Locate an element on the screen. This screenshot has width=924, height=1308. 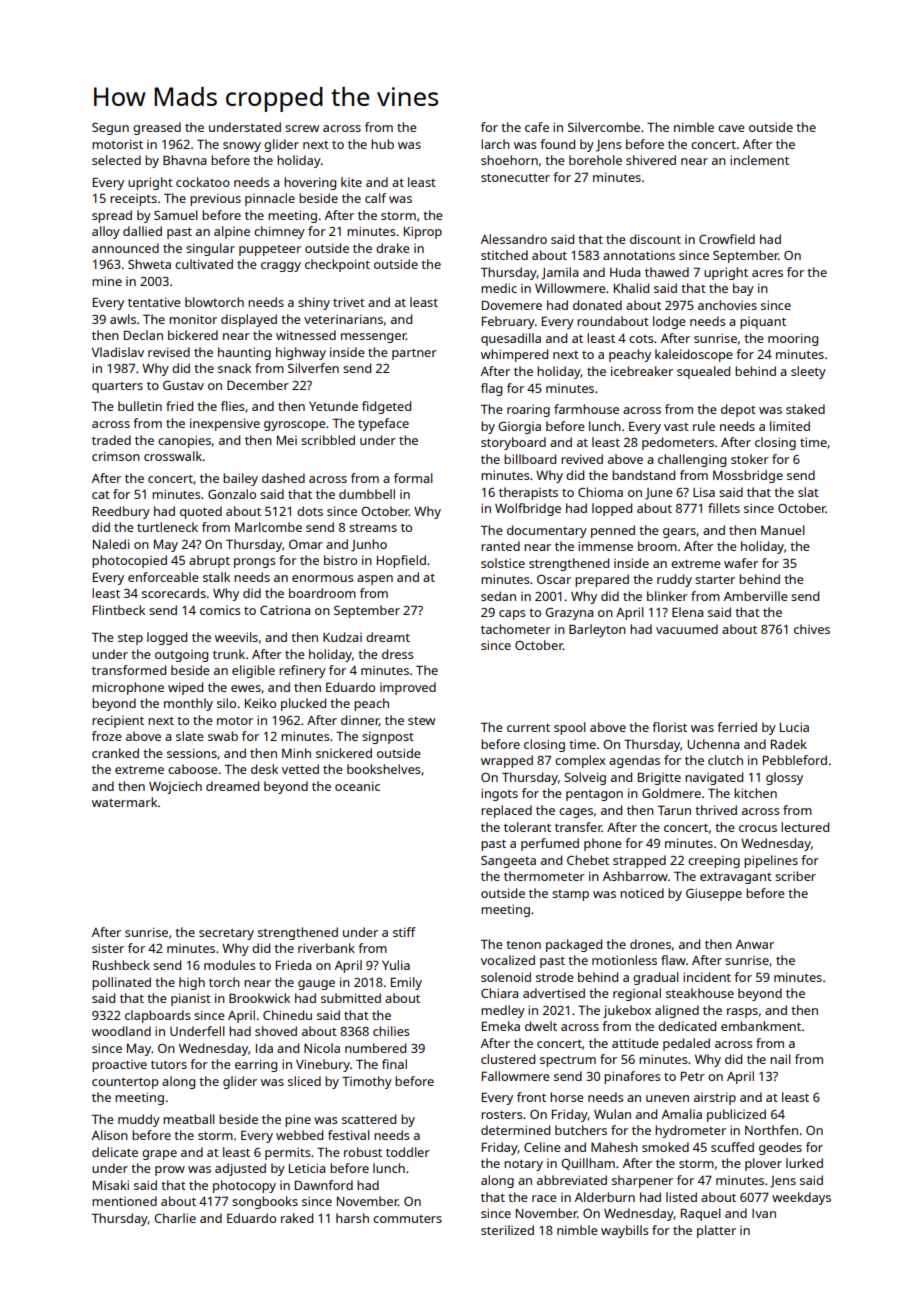
chives is located at coordinates (812, 629).
